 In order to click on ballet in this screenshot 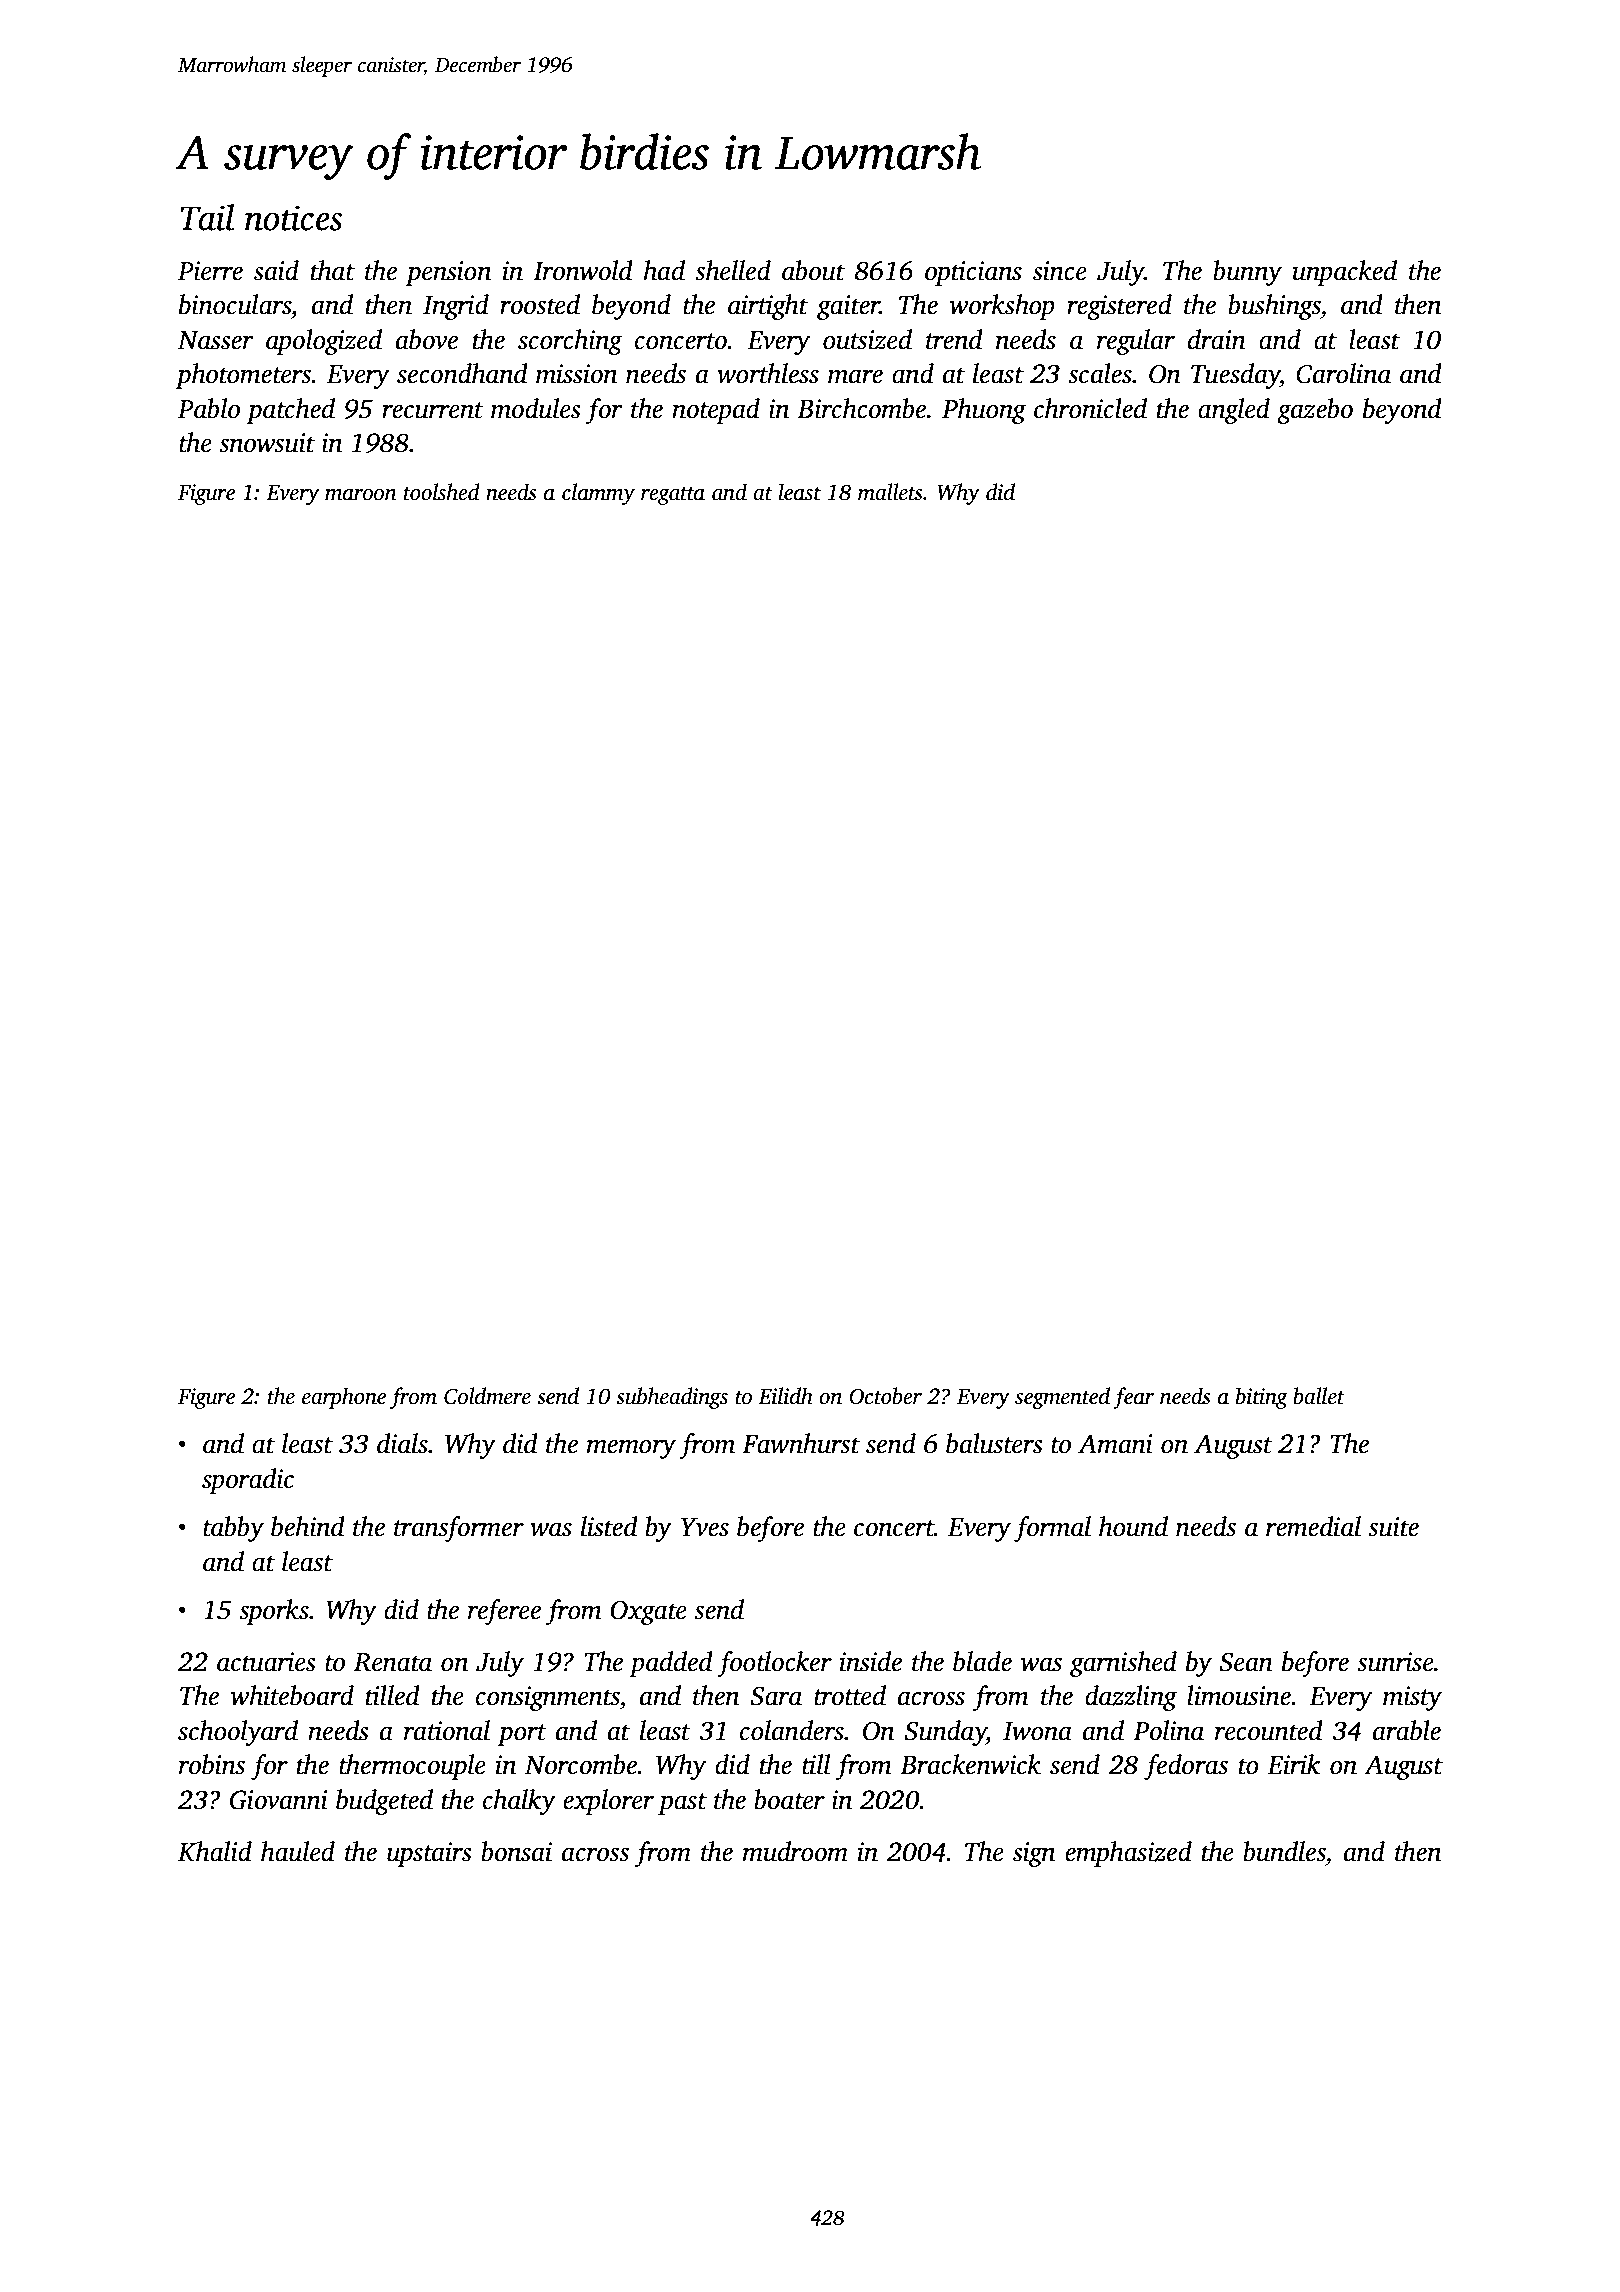, I will do `click(1319, 1396)`.
